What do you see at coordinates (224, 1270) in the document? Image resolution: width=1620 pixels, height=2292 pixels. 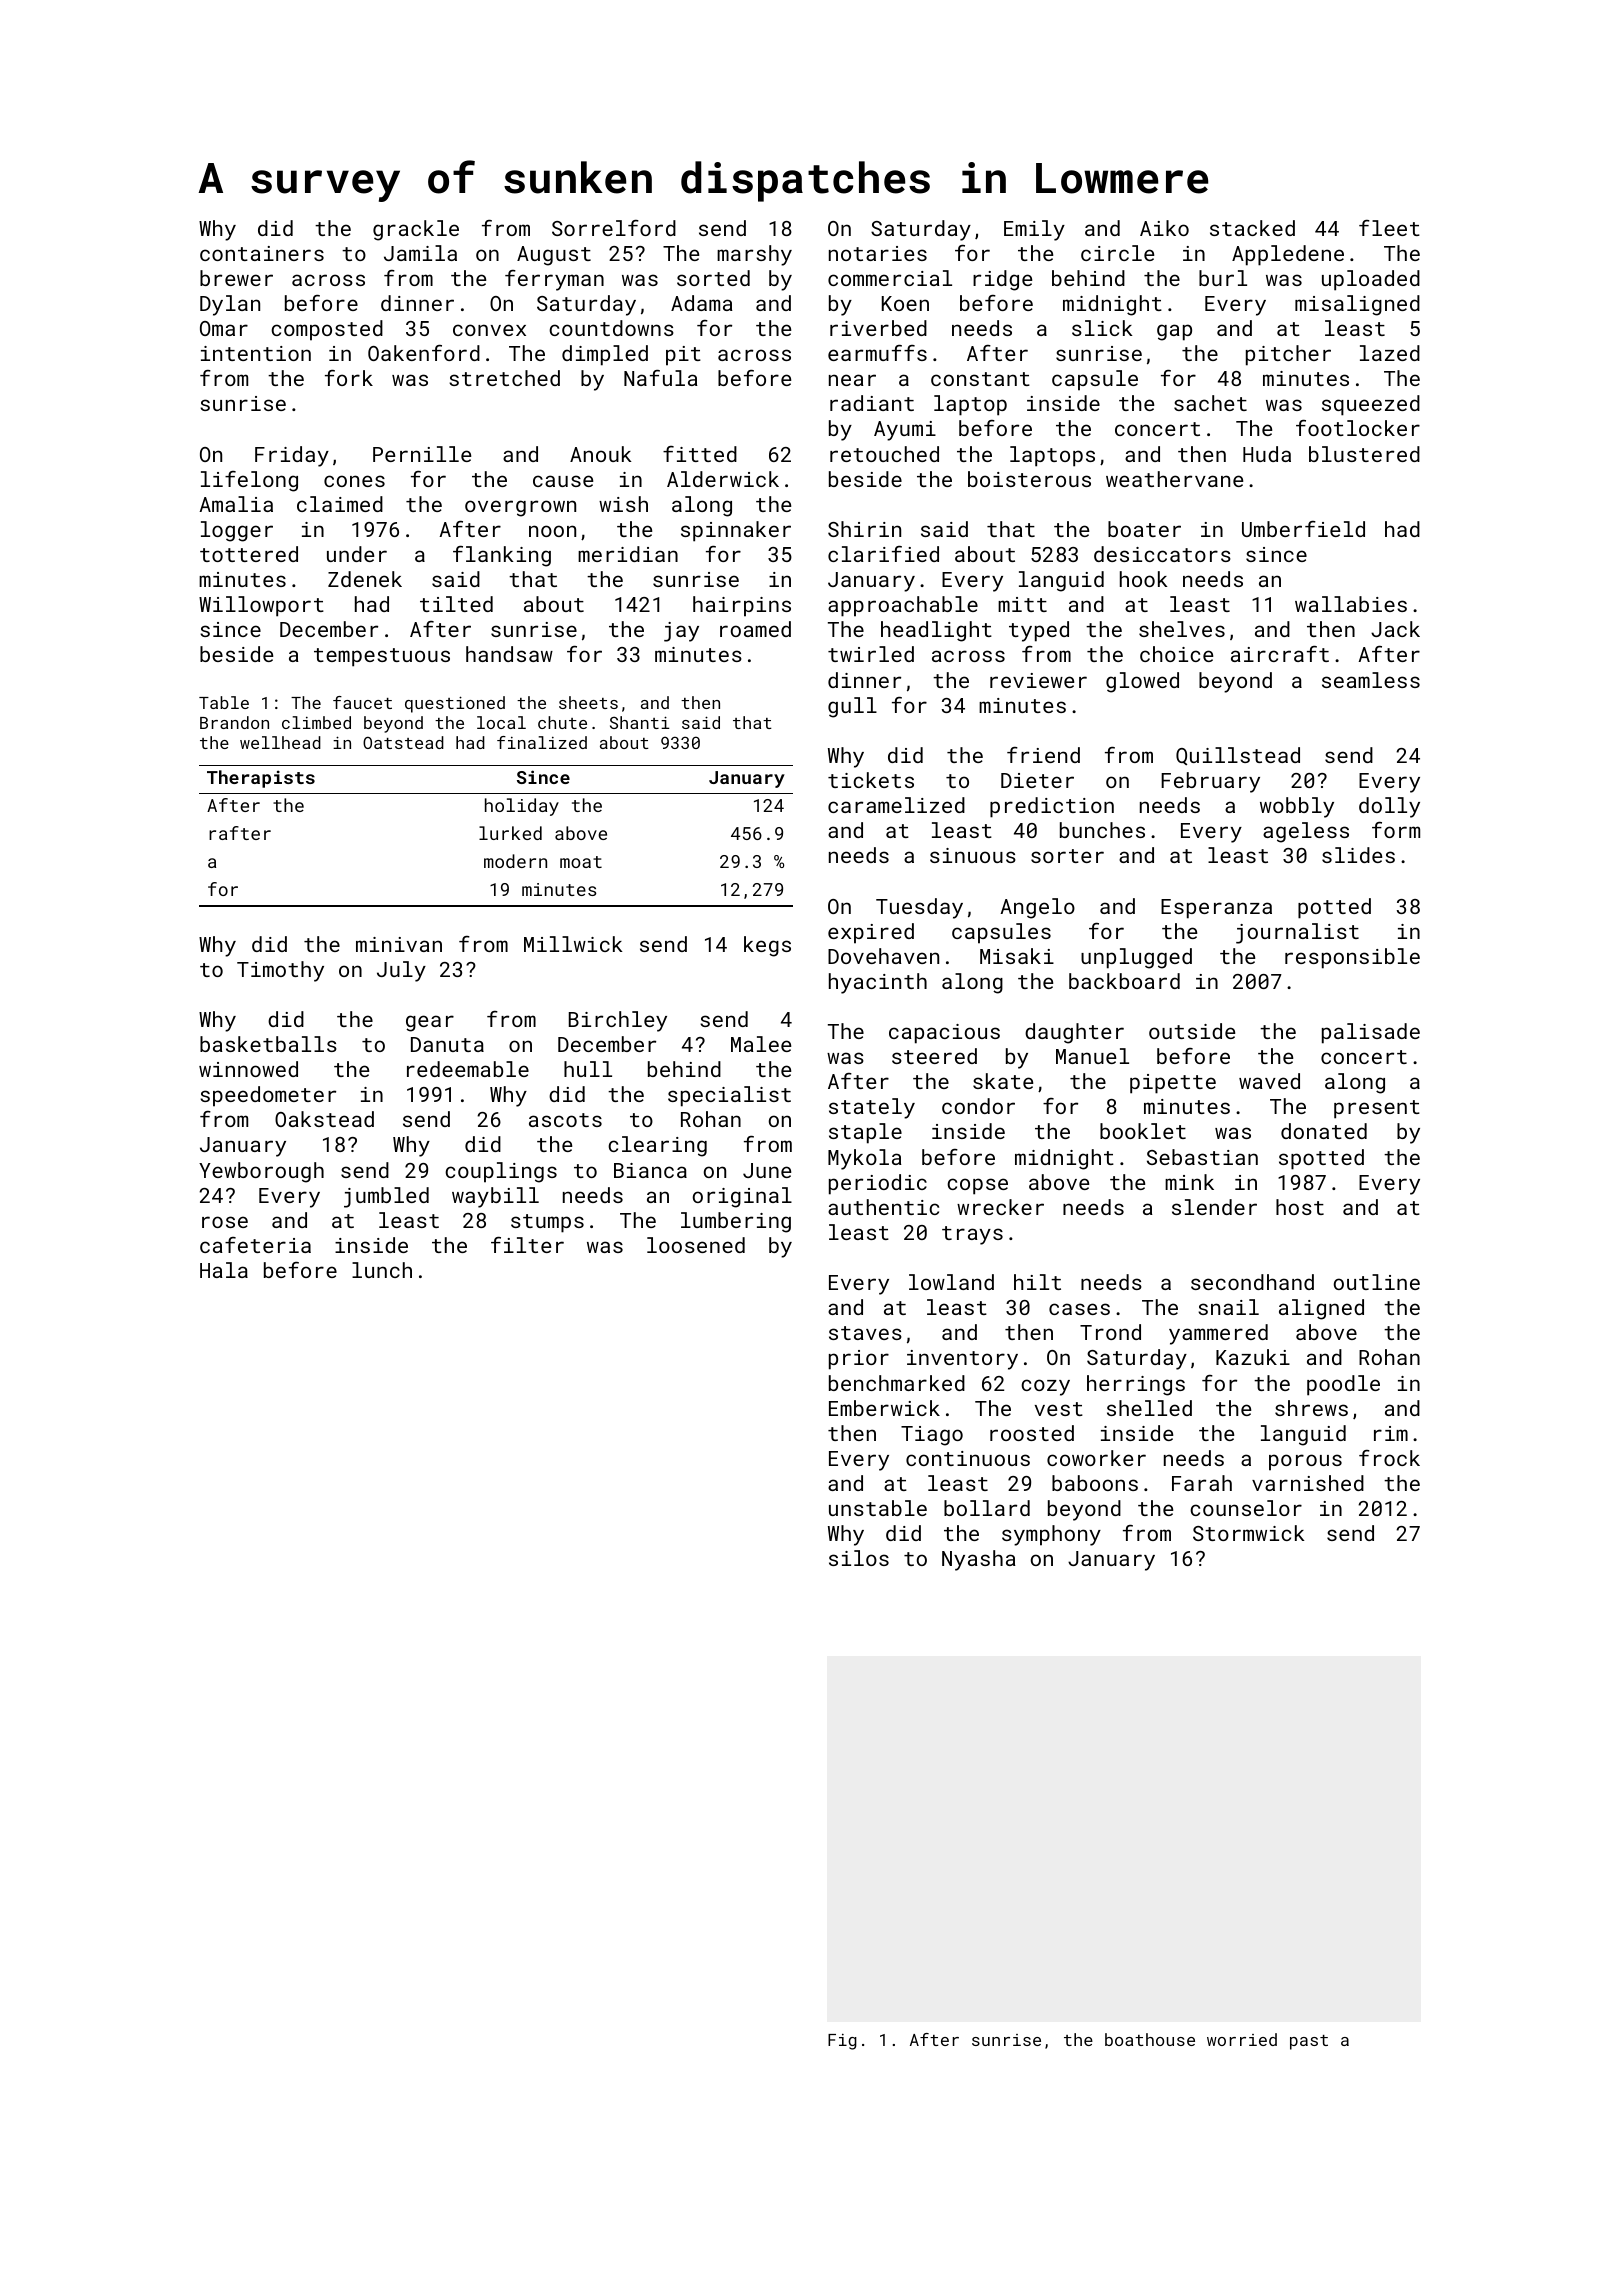 I see `Hala` at bounding box center [224, 1270].
